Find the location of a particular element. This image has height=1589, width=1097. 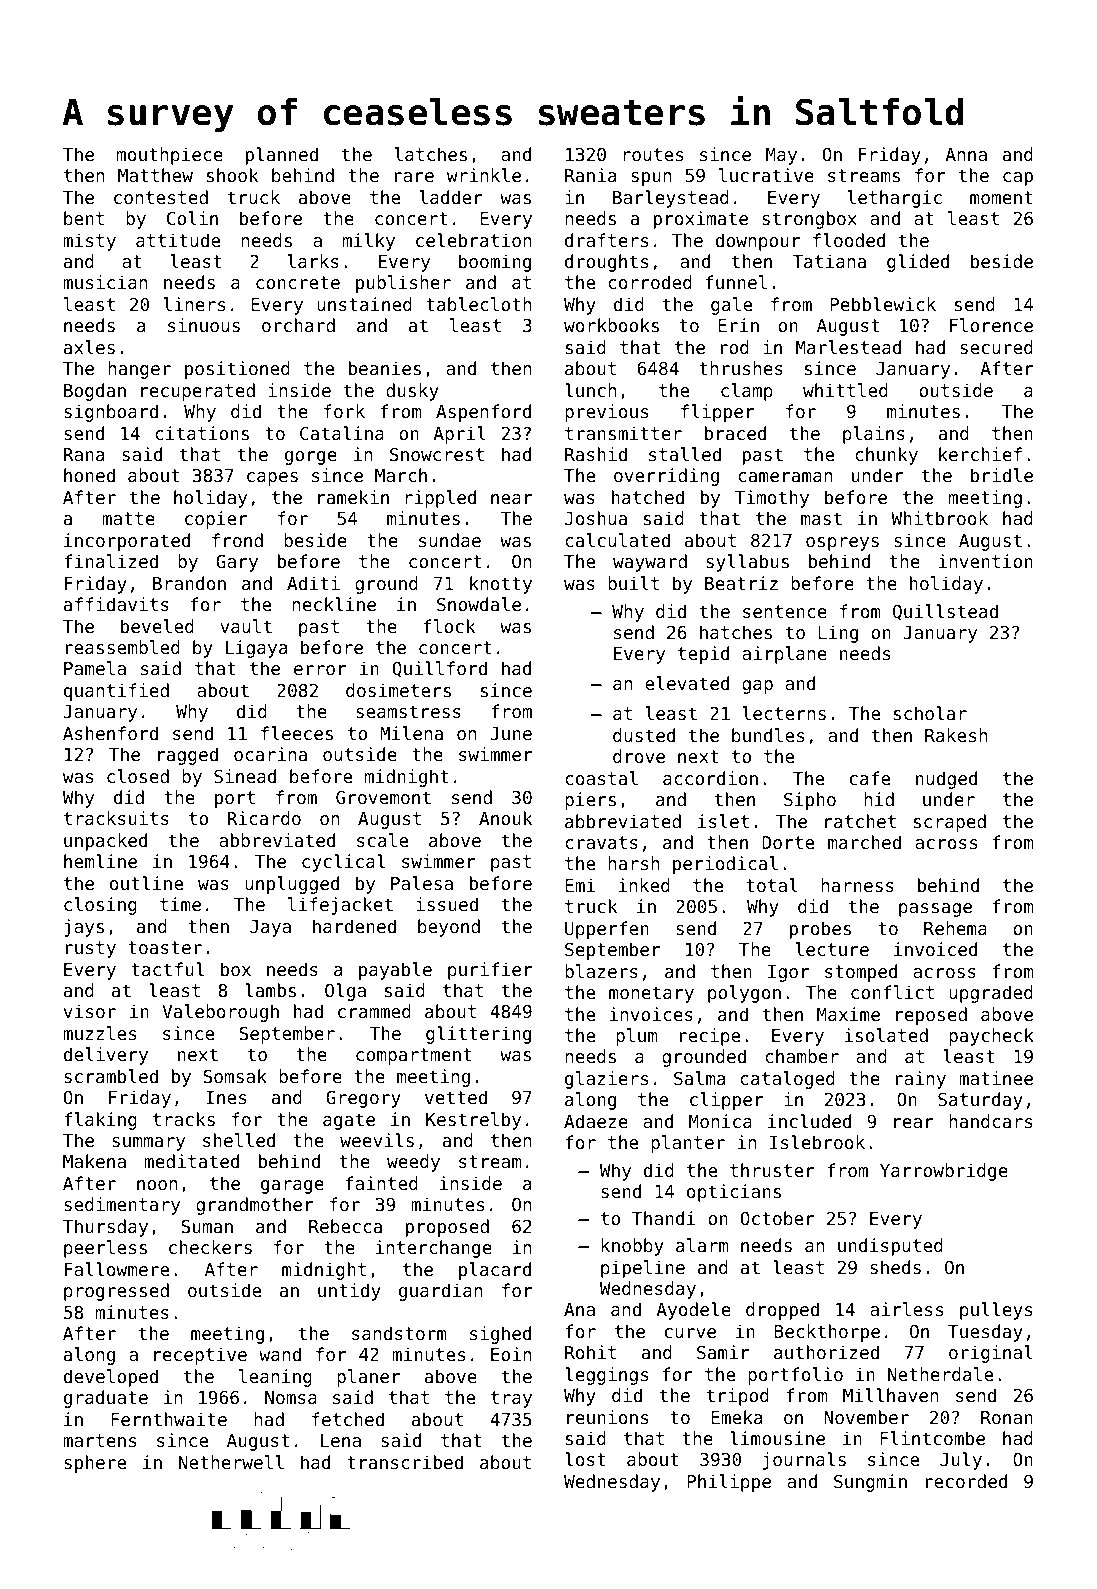

flock is located at coordinates (449, 626).
